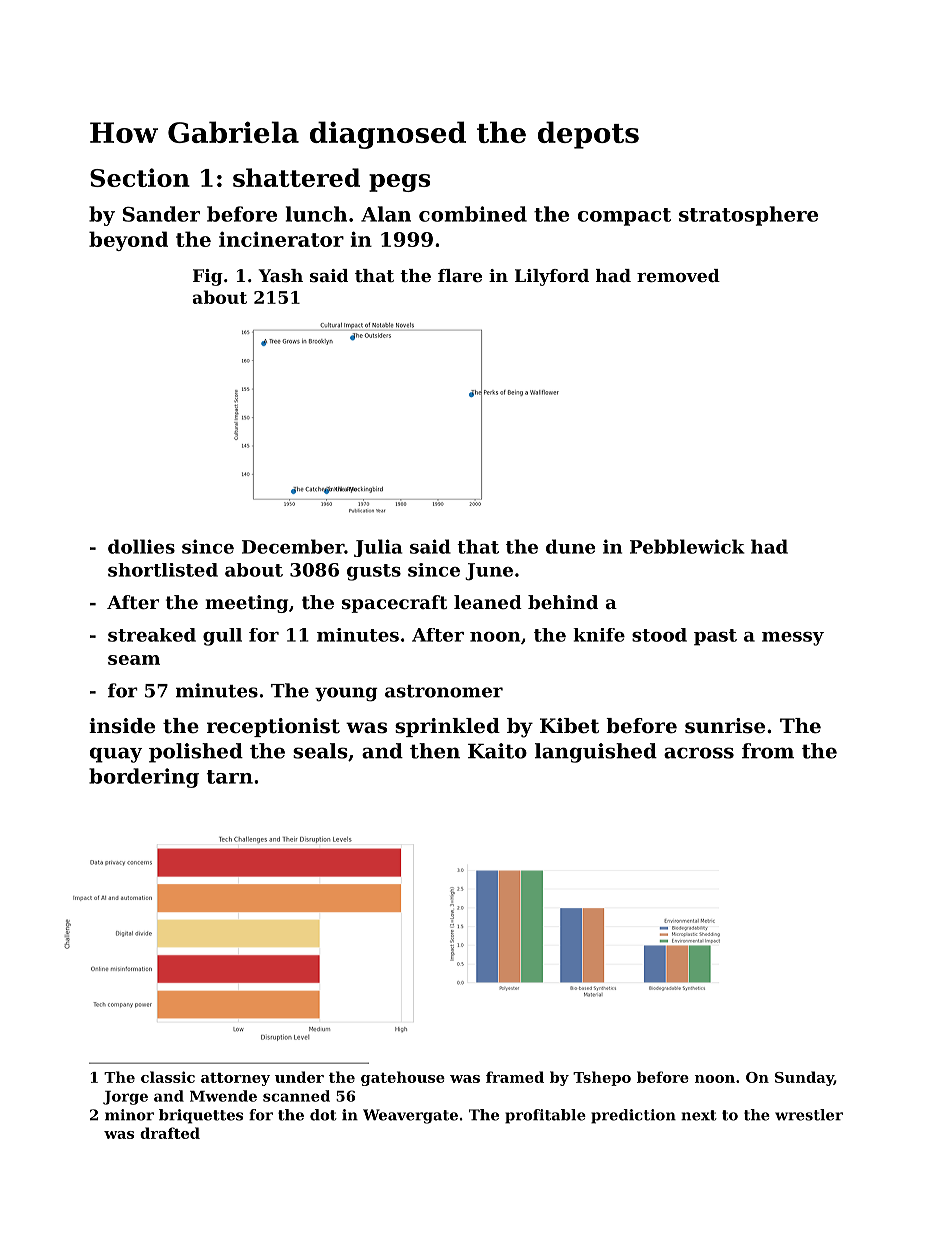  Describe the element at coordinates (170, 1133) in the image. I see `drafted` at that location.
